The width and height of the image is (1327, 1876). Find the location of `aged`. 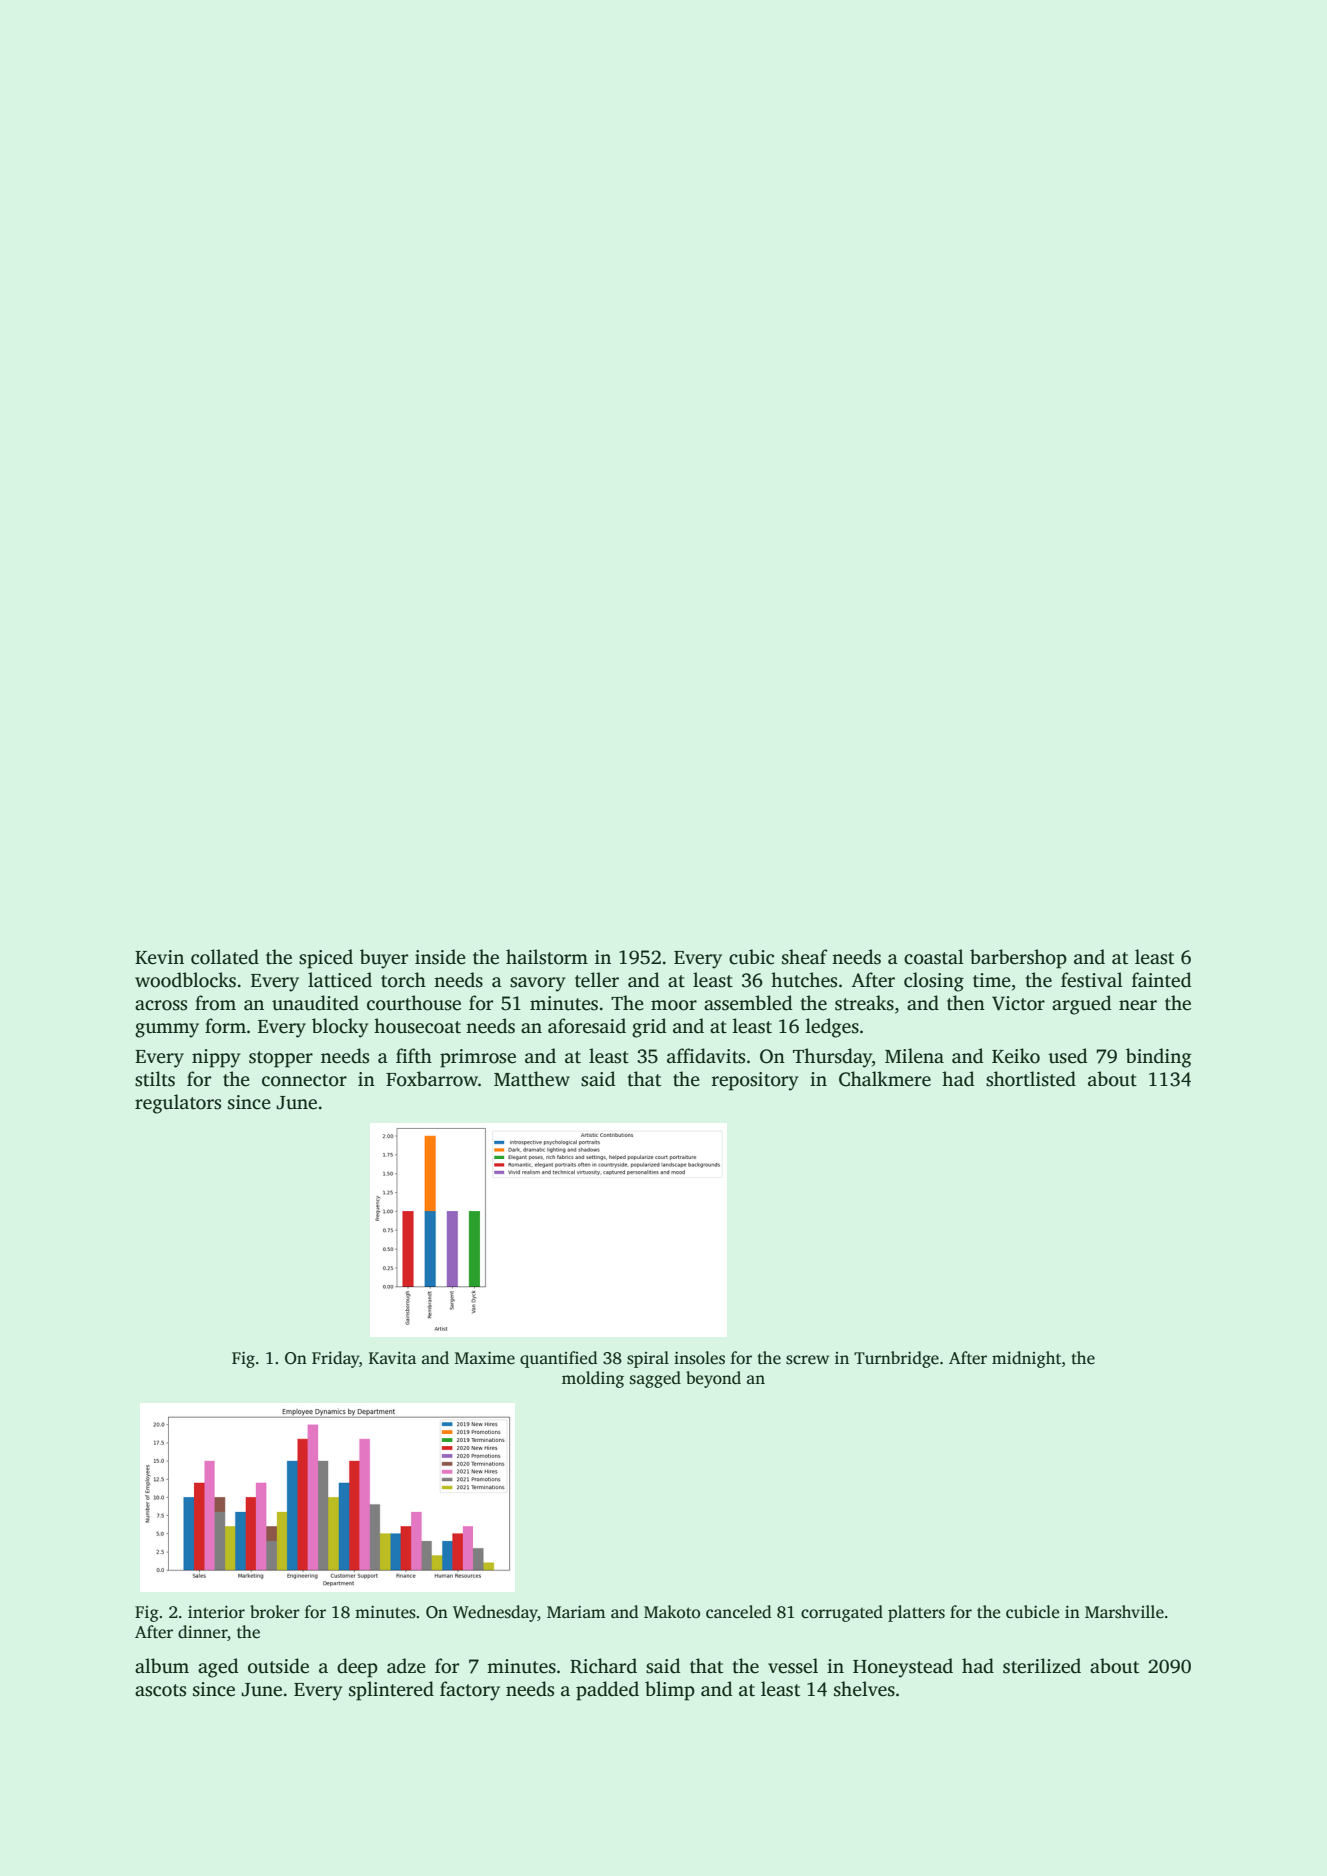

aged is located at coordinates (218, 1668).
